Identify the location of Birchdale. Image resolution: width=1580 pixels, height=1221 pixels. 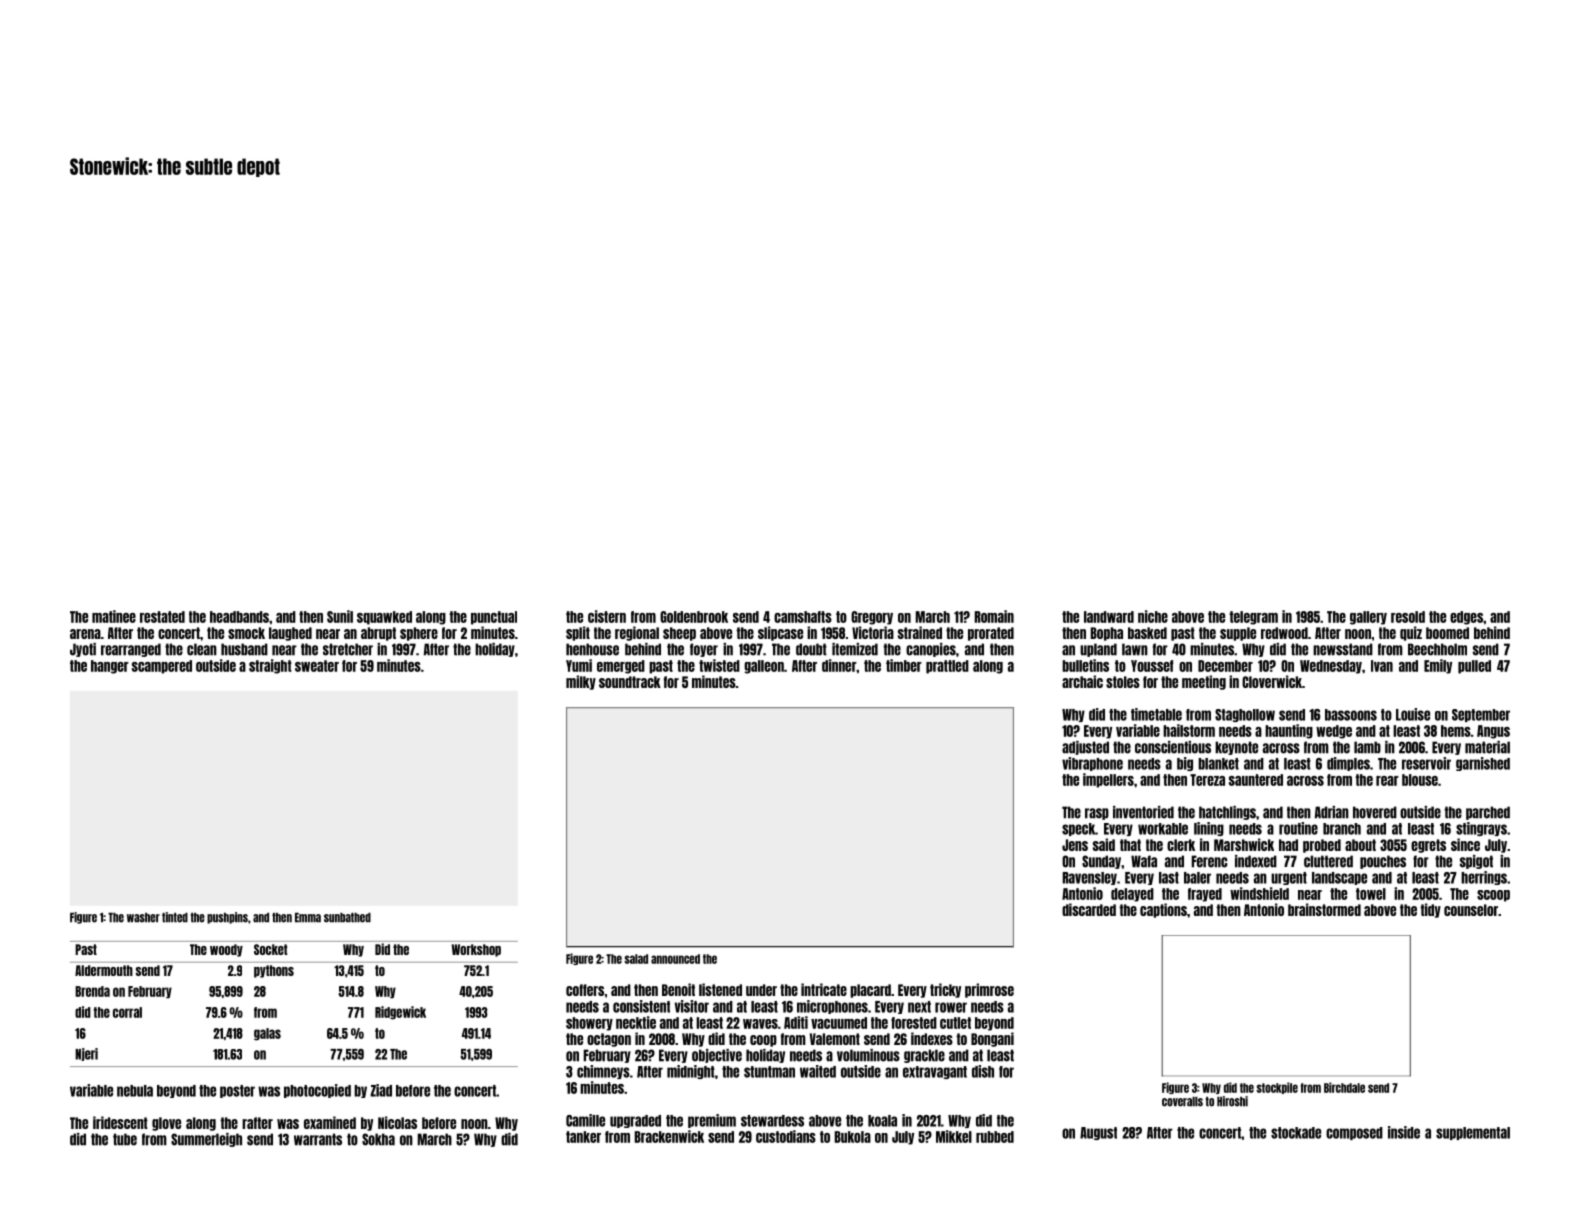
(1344, 1087).
